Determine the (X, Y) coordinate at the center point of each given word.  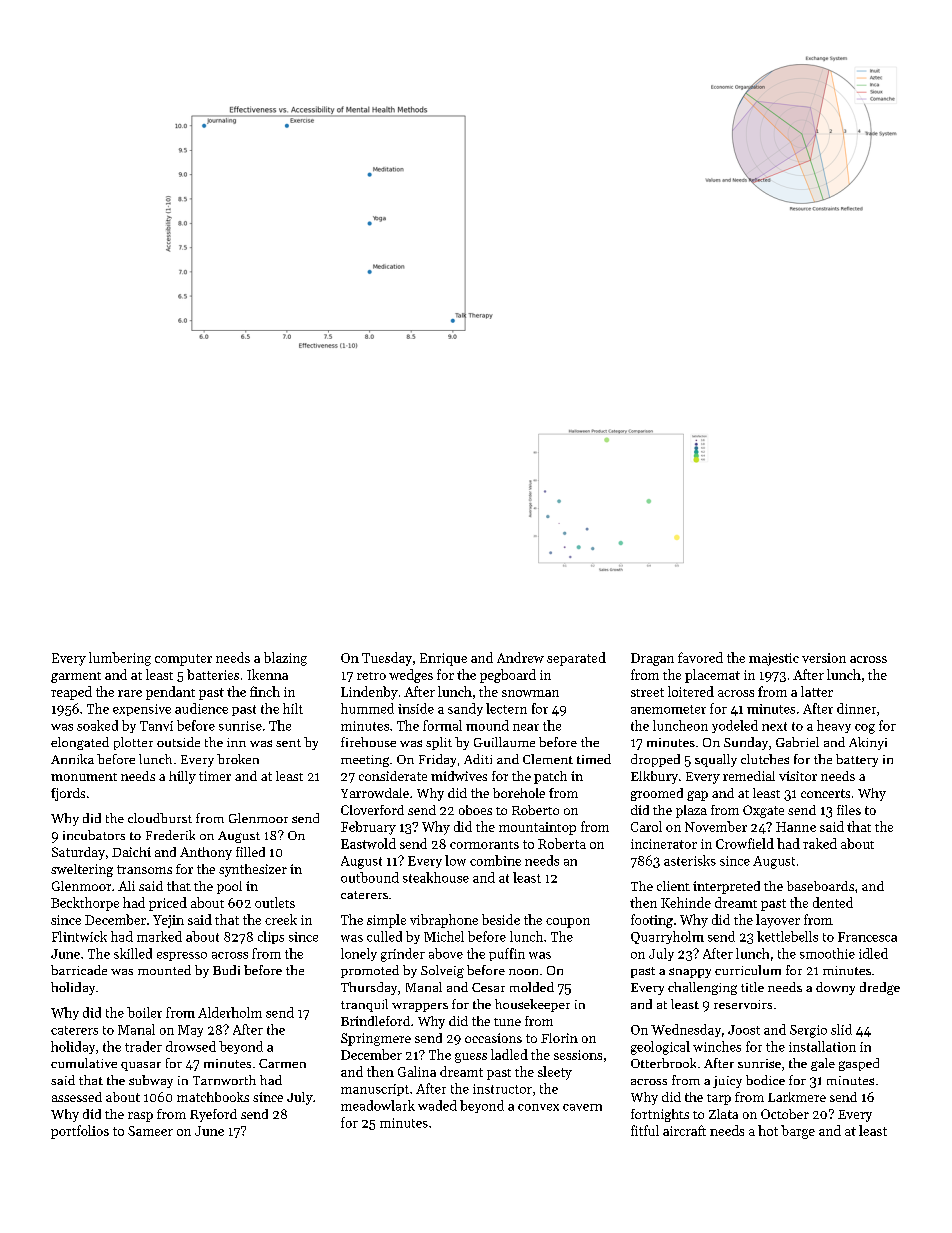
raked (820, 843)
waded (437, 1105)
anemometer (668, 709)
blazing (285, 659)
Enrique (443, 659)
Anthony (206, 853)
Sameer (150, 1131)
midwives (459, 776)
